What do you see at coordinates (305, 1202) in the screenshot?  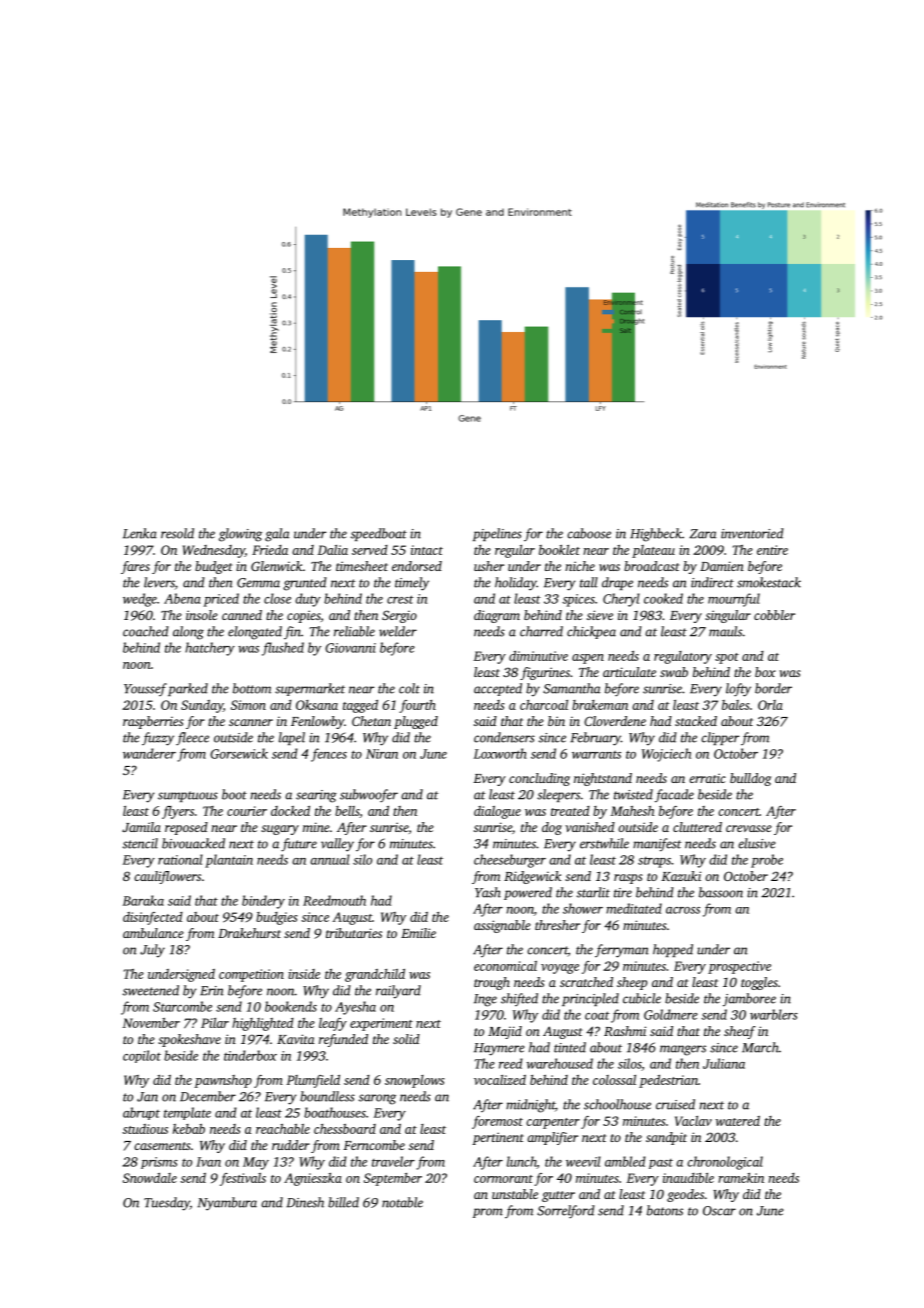 I see `Dinesh` at bounding box center [305, 1202].
